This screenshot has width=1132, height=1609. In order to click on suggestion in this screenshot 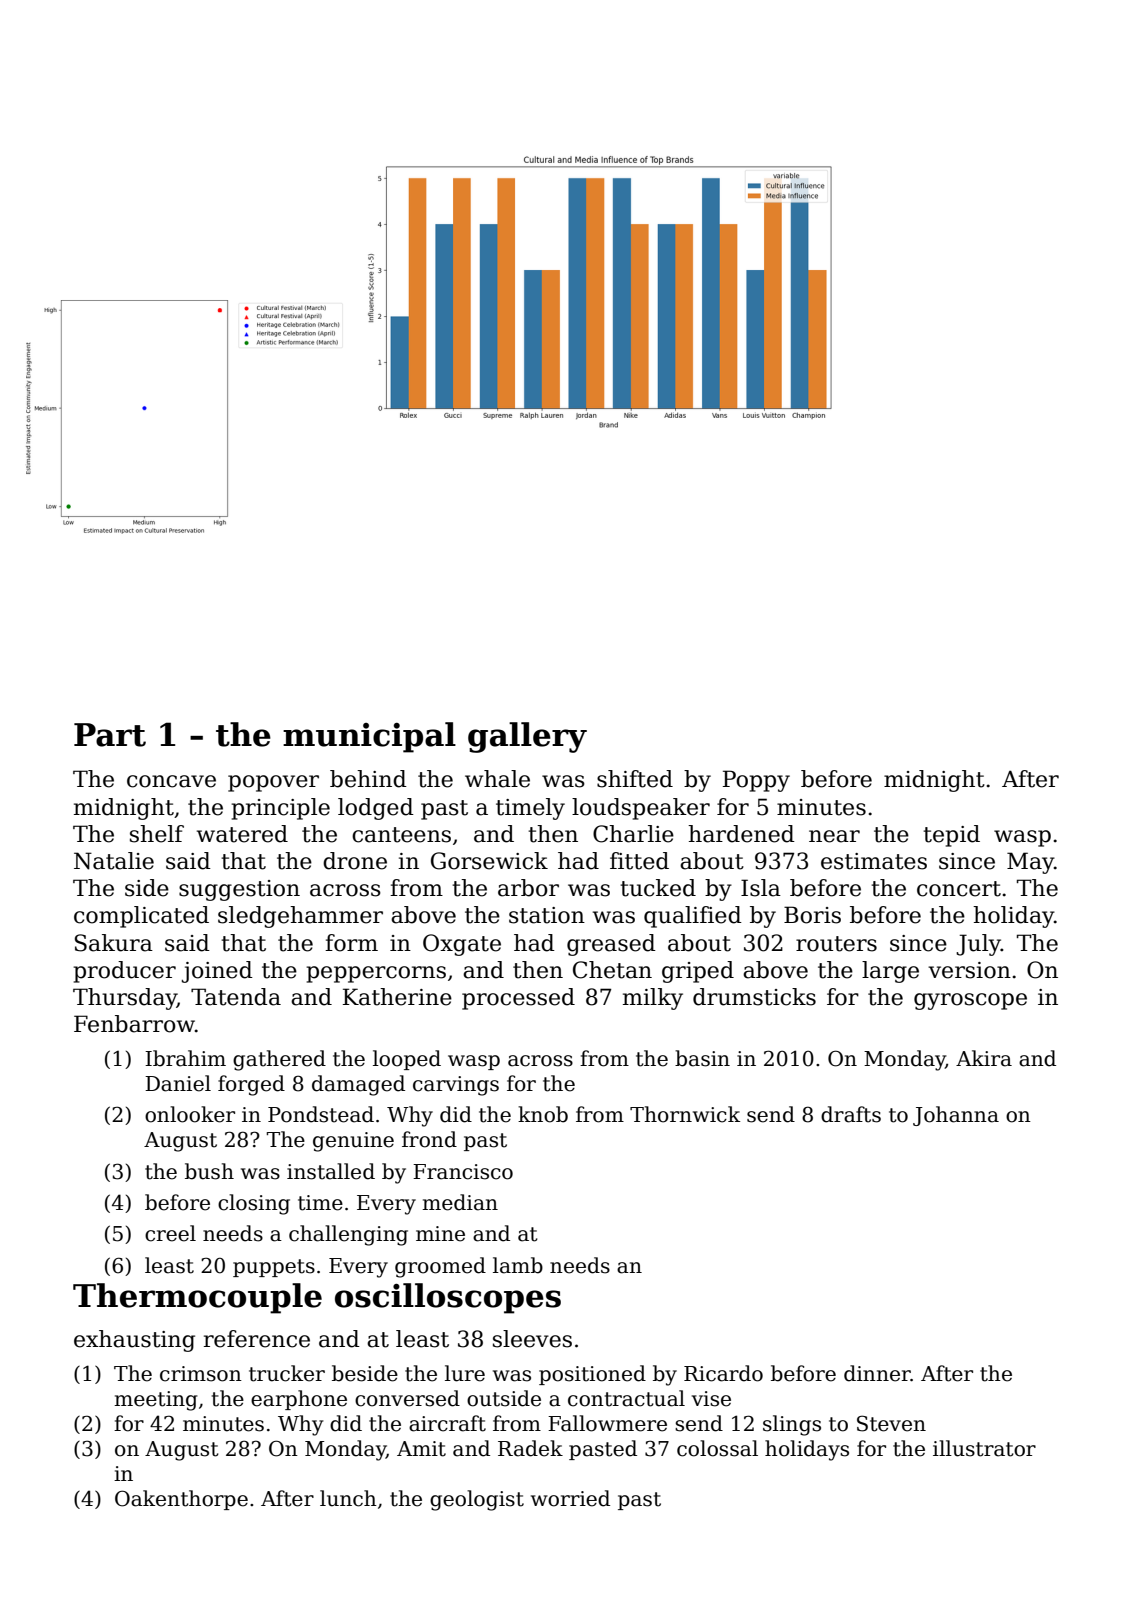, I will do `click(239, 890)`.
